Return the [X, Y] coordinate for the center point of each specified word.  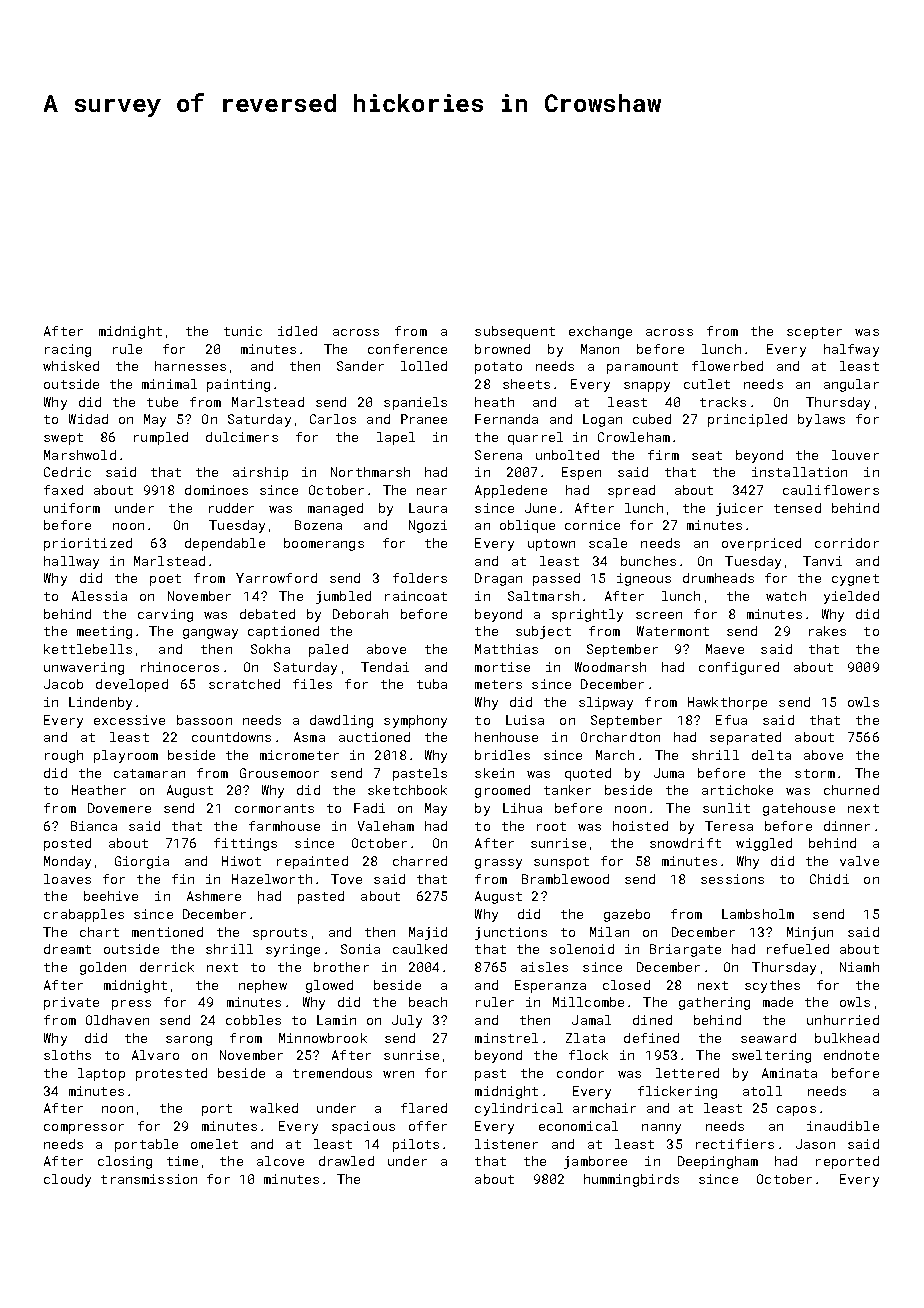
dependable [225, 544]
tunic [243, 331]
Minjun [810, 933]
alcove [280, 1161]
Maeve [725, 649]
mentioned [167, 932]
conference [407, 349]
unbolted [567, 455]
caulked [420, 949]
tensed [797, 508]
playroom [126, 756]
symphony [415, 721]
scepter [814, 333]
